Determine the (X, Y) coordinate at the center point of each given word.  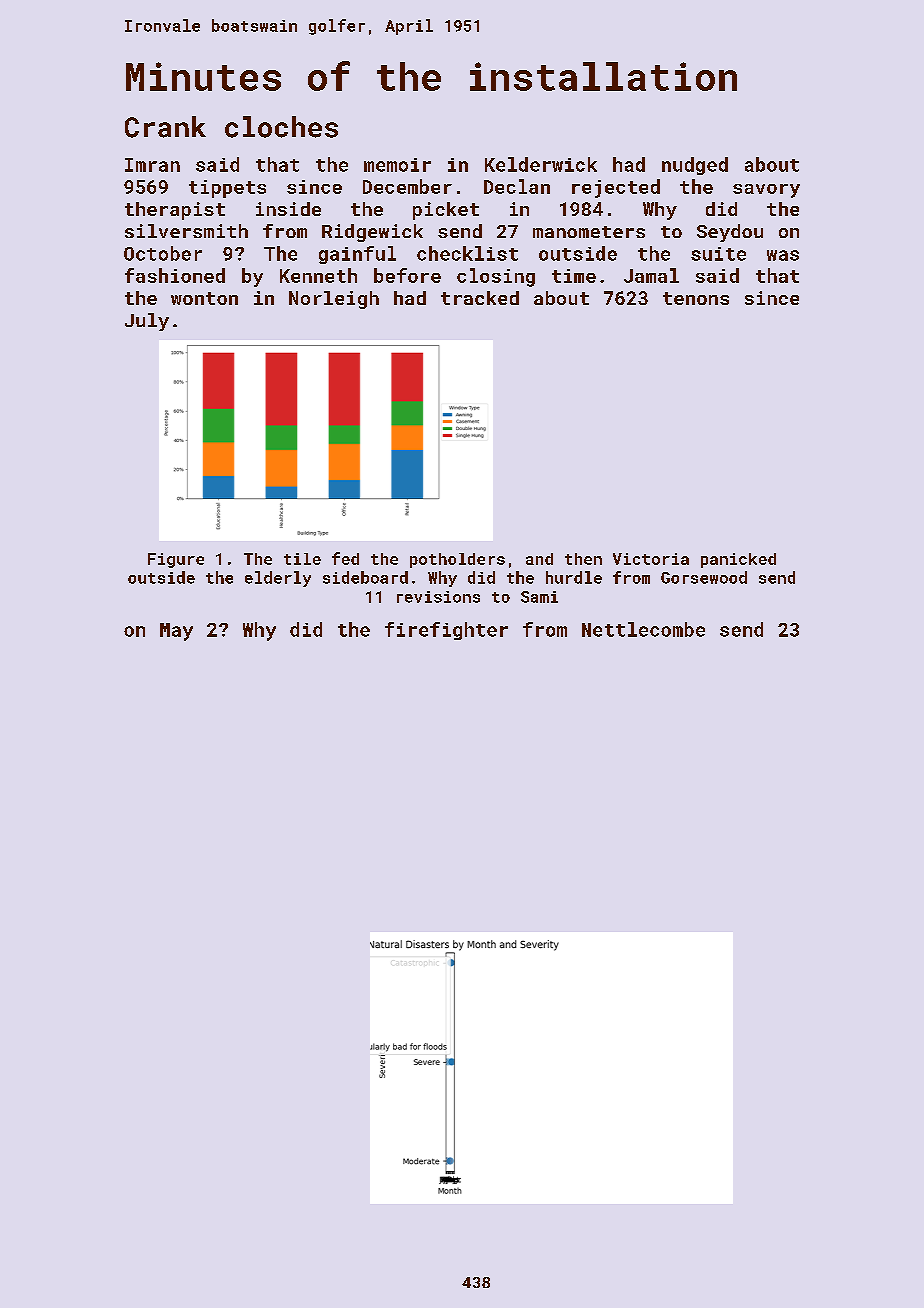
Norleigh (334, 300)
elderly (278, 579)
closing (496, 277)
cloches (281, 127)
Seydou (730, 233)
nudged (695, 166)
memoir (397, 165)
